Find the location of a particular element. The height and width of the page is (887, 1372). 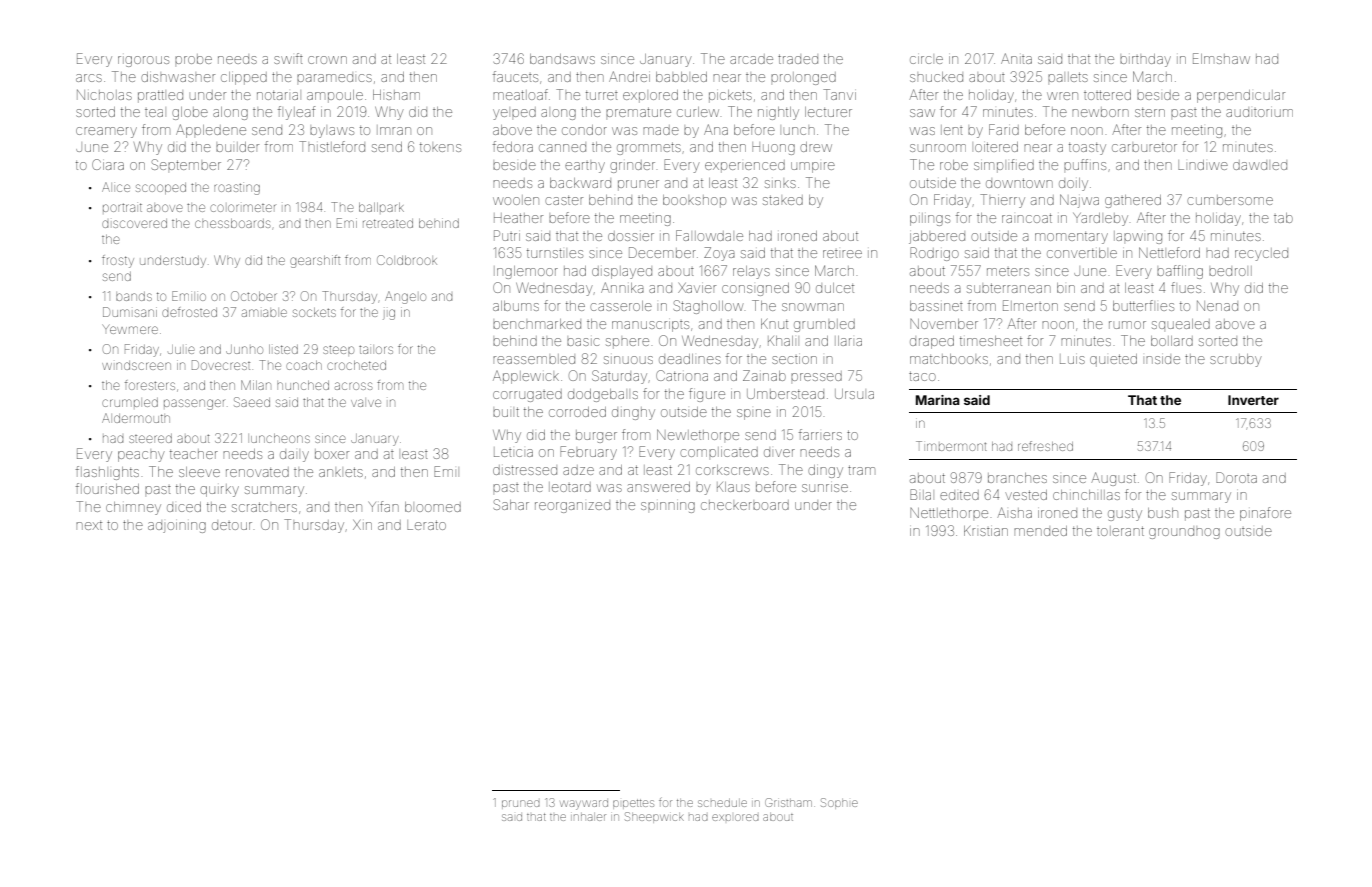

Dorota is located at coordinates (1236, 477).
